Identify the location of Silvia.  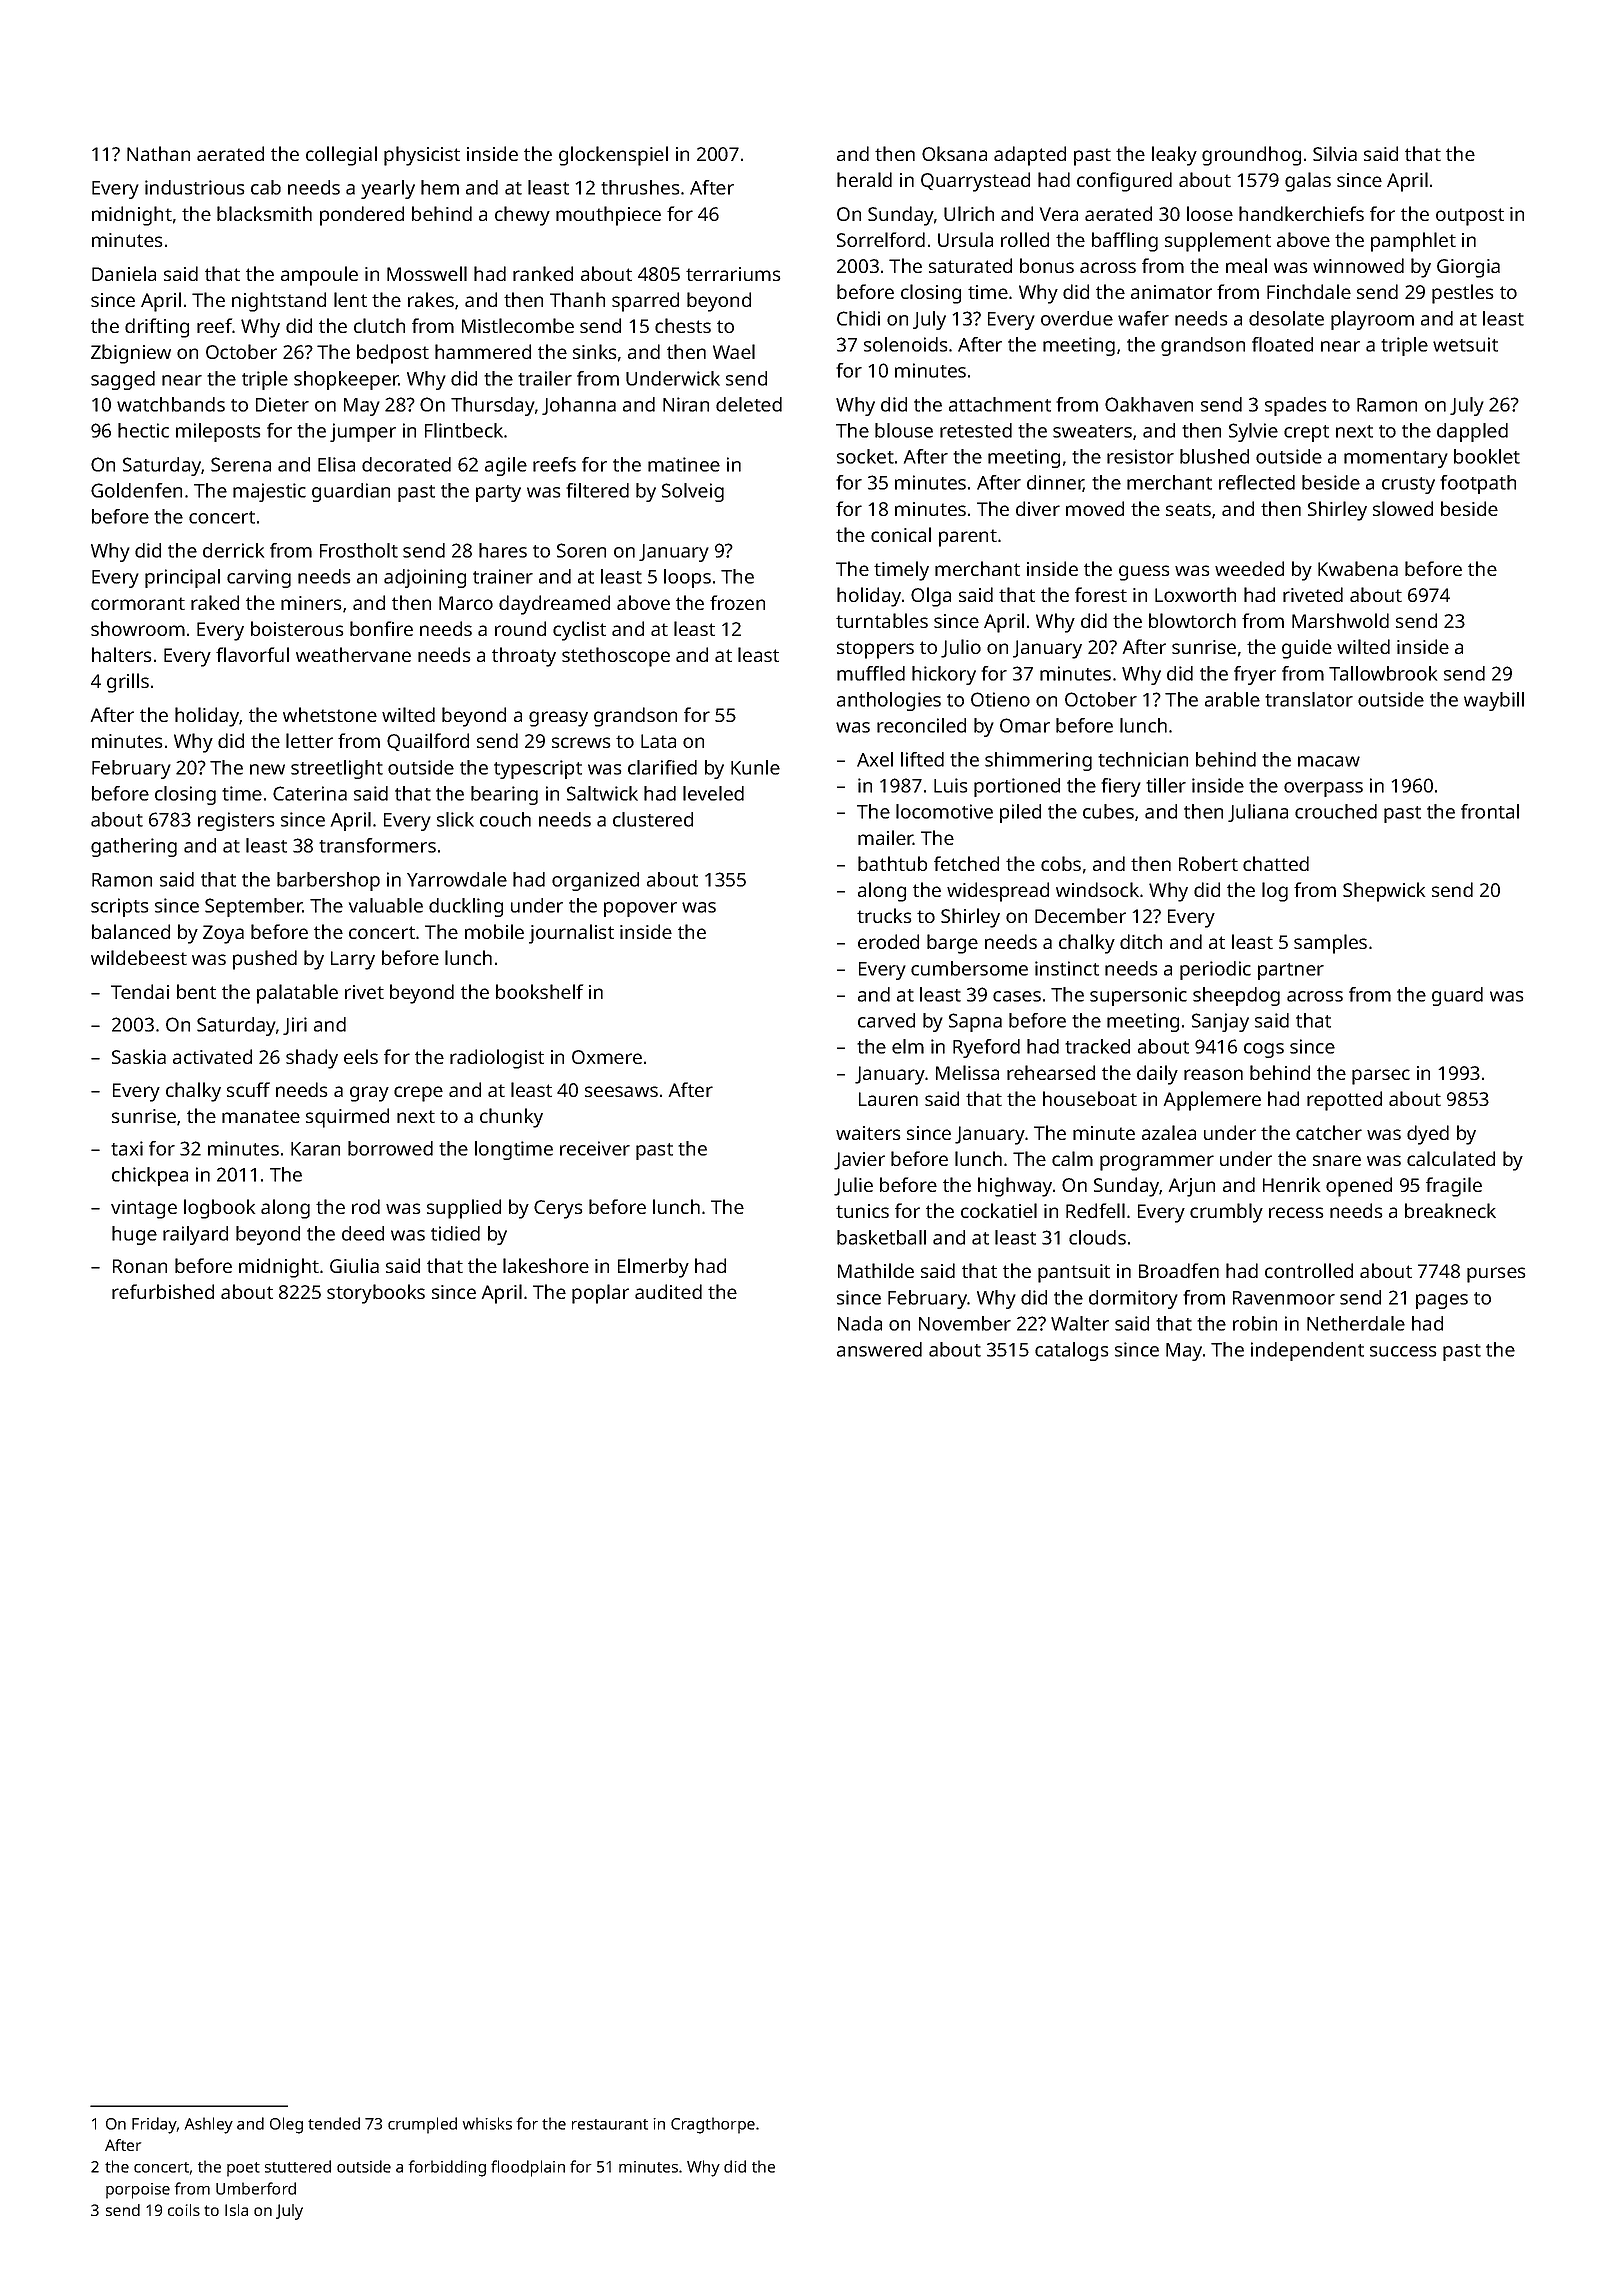
(1335, 153).
